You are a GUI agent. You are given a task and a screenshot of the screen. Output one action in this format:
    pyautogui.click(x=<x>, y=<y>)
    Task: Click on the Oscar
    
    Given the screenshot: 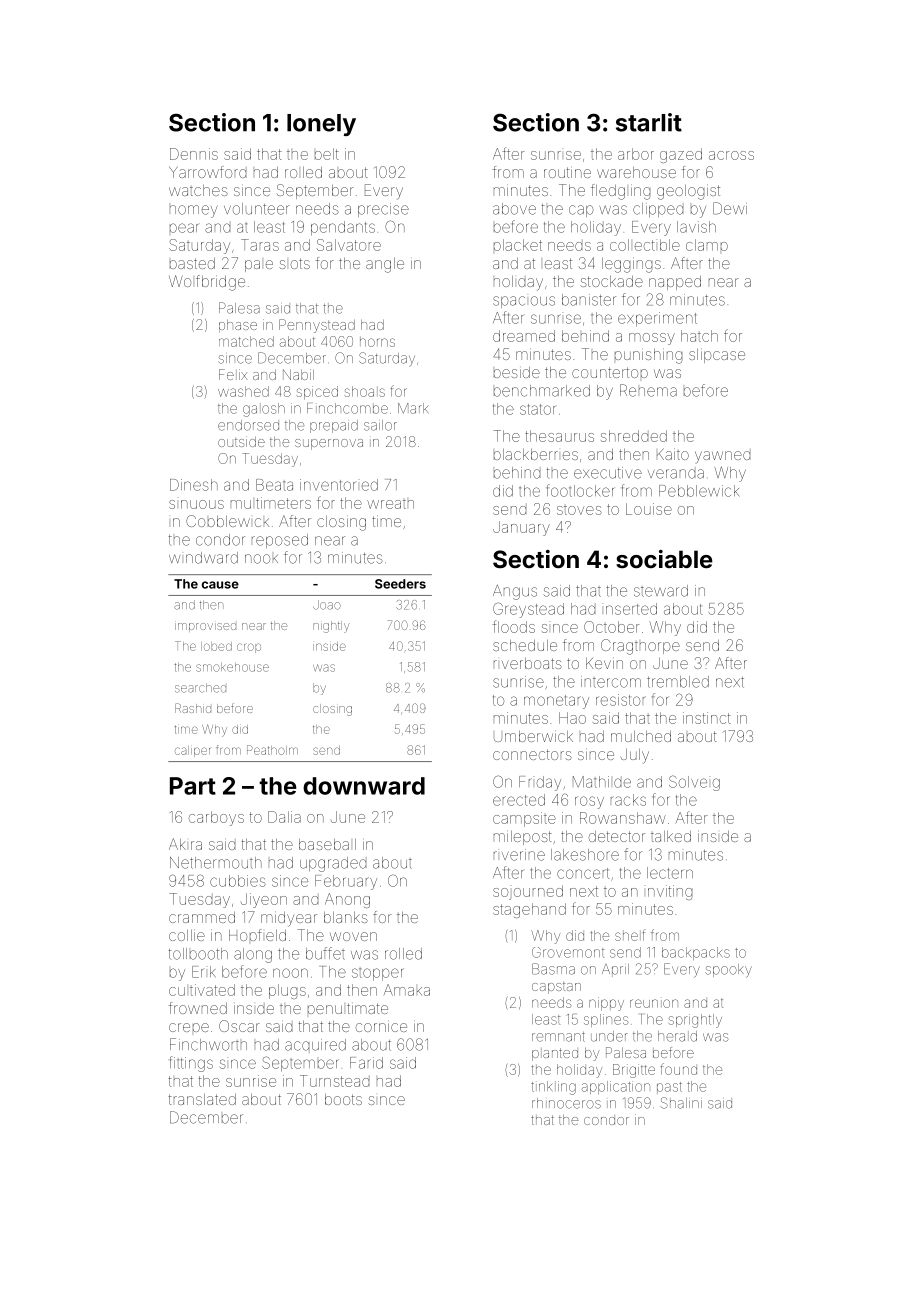 What is the action you would take?
    pyautogui.click(x=239, y=1026)
